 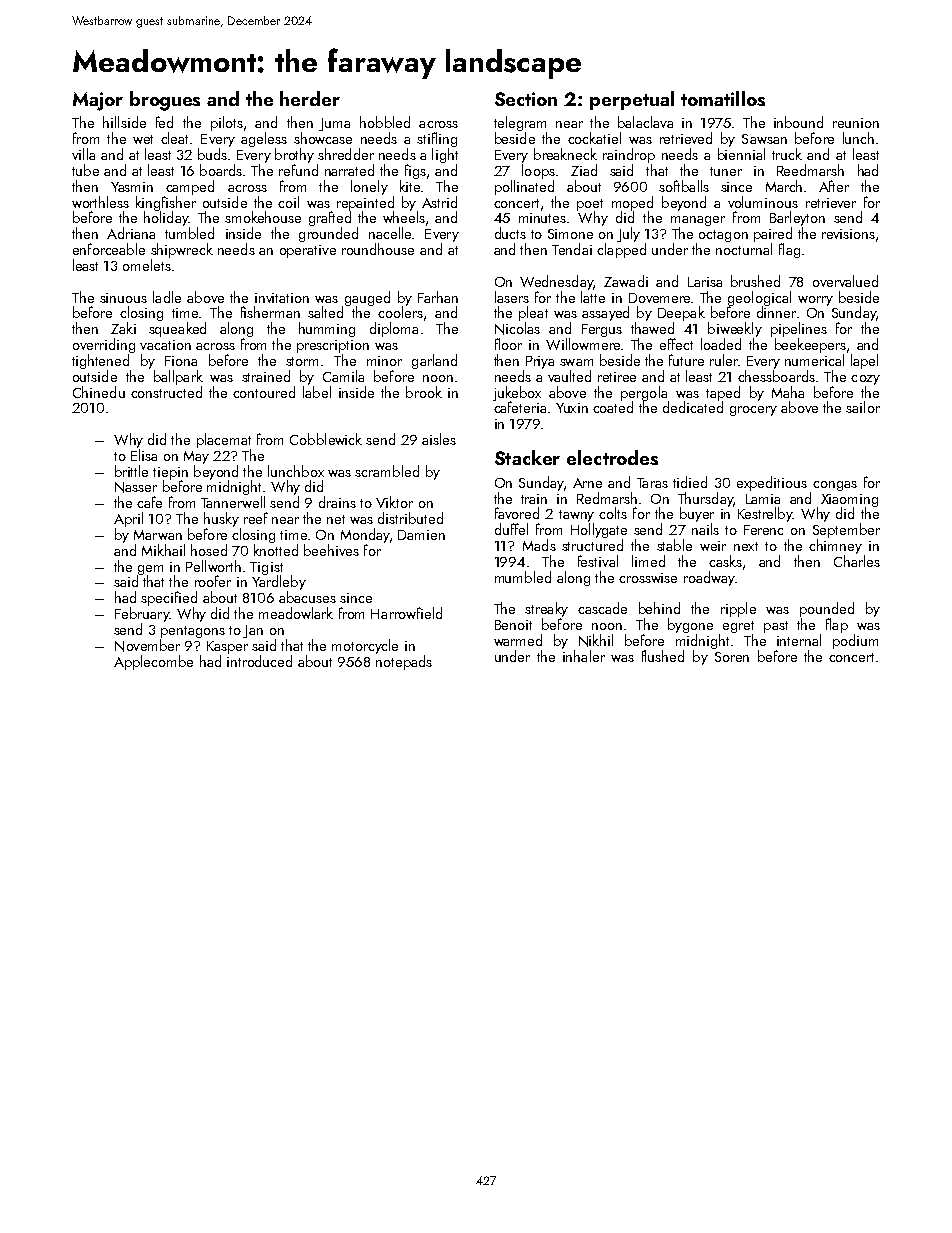 What do you see at coordinates (224, 440) in the document?
I see `placemat` at bounding box center [224, 440].
